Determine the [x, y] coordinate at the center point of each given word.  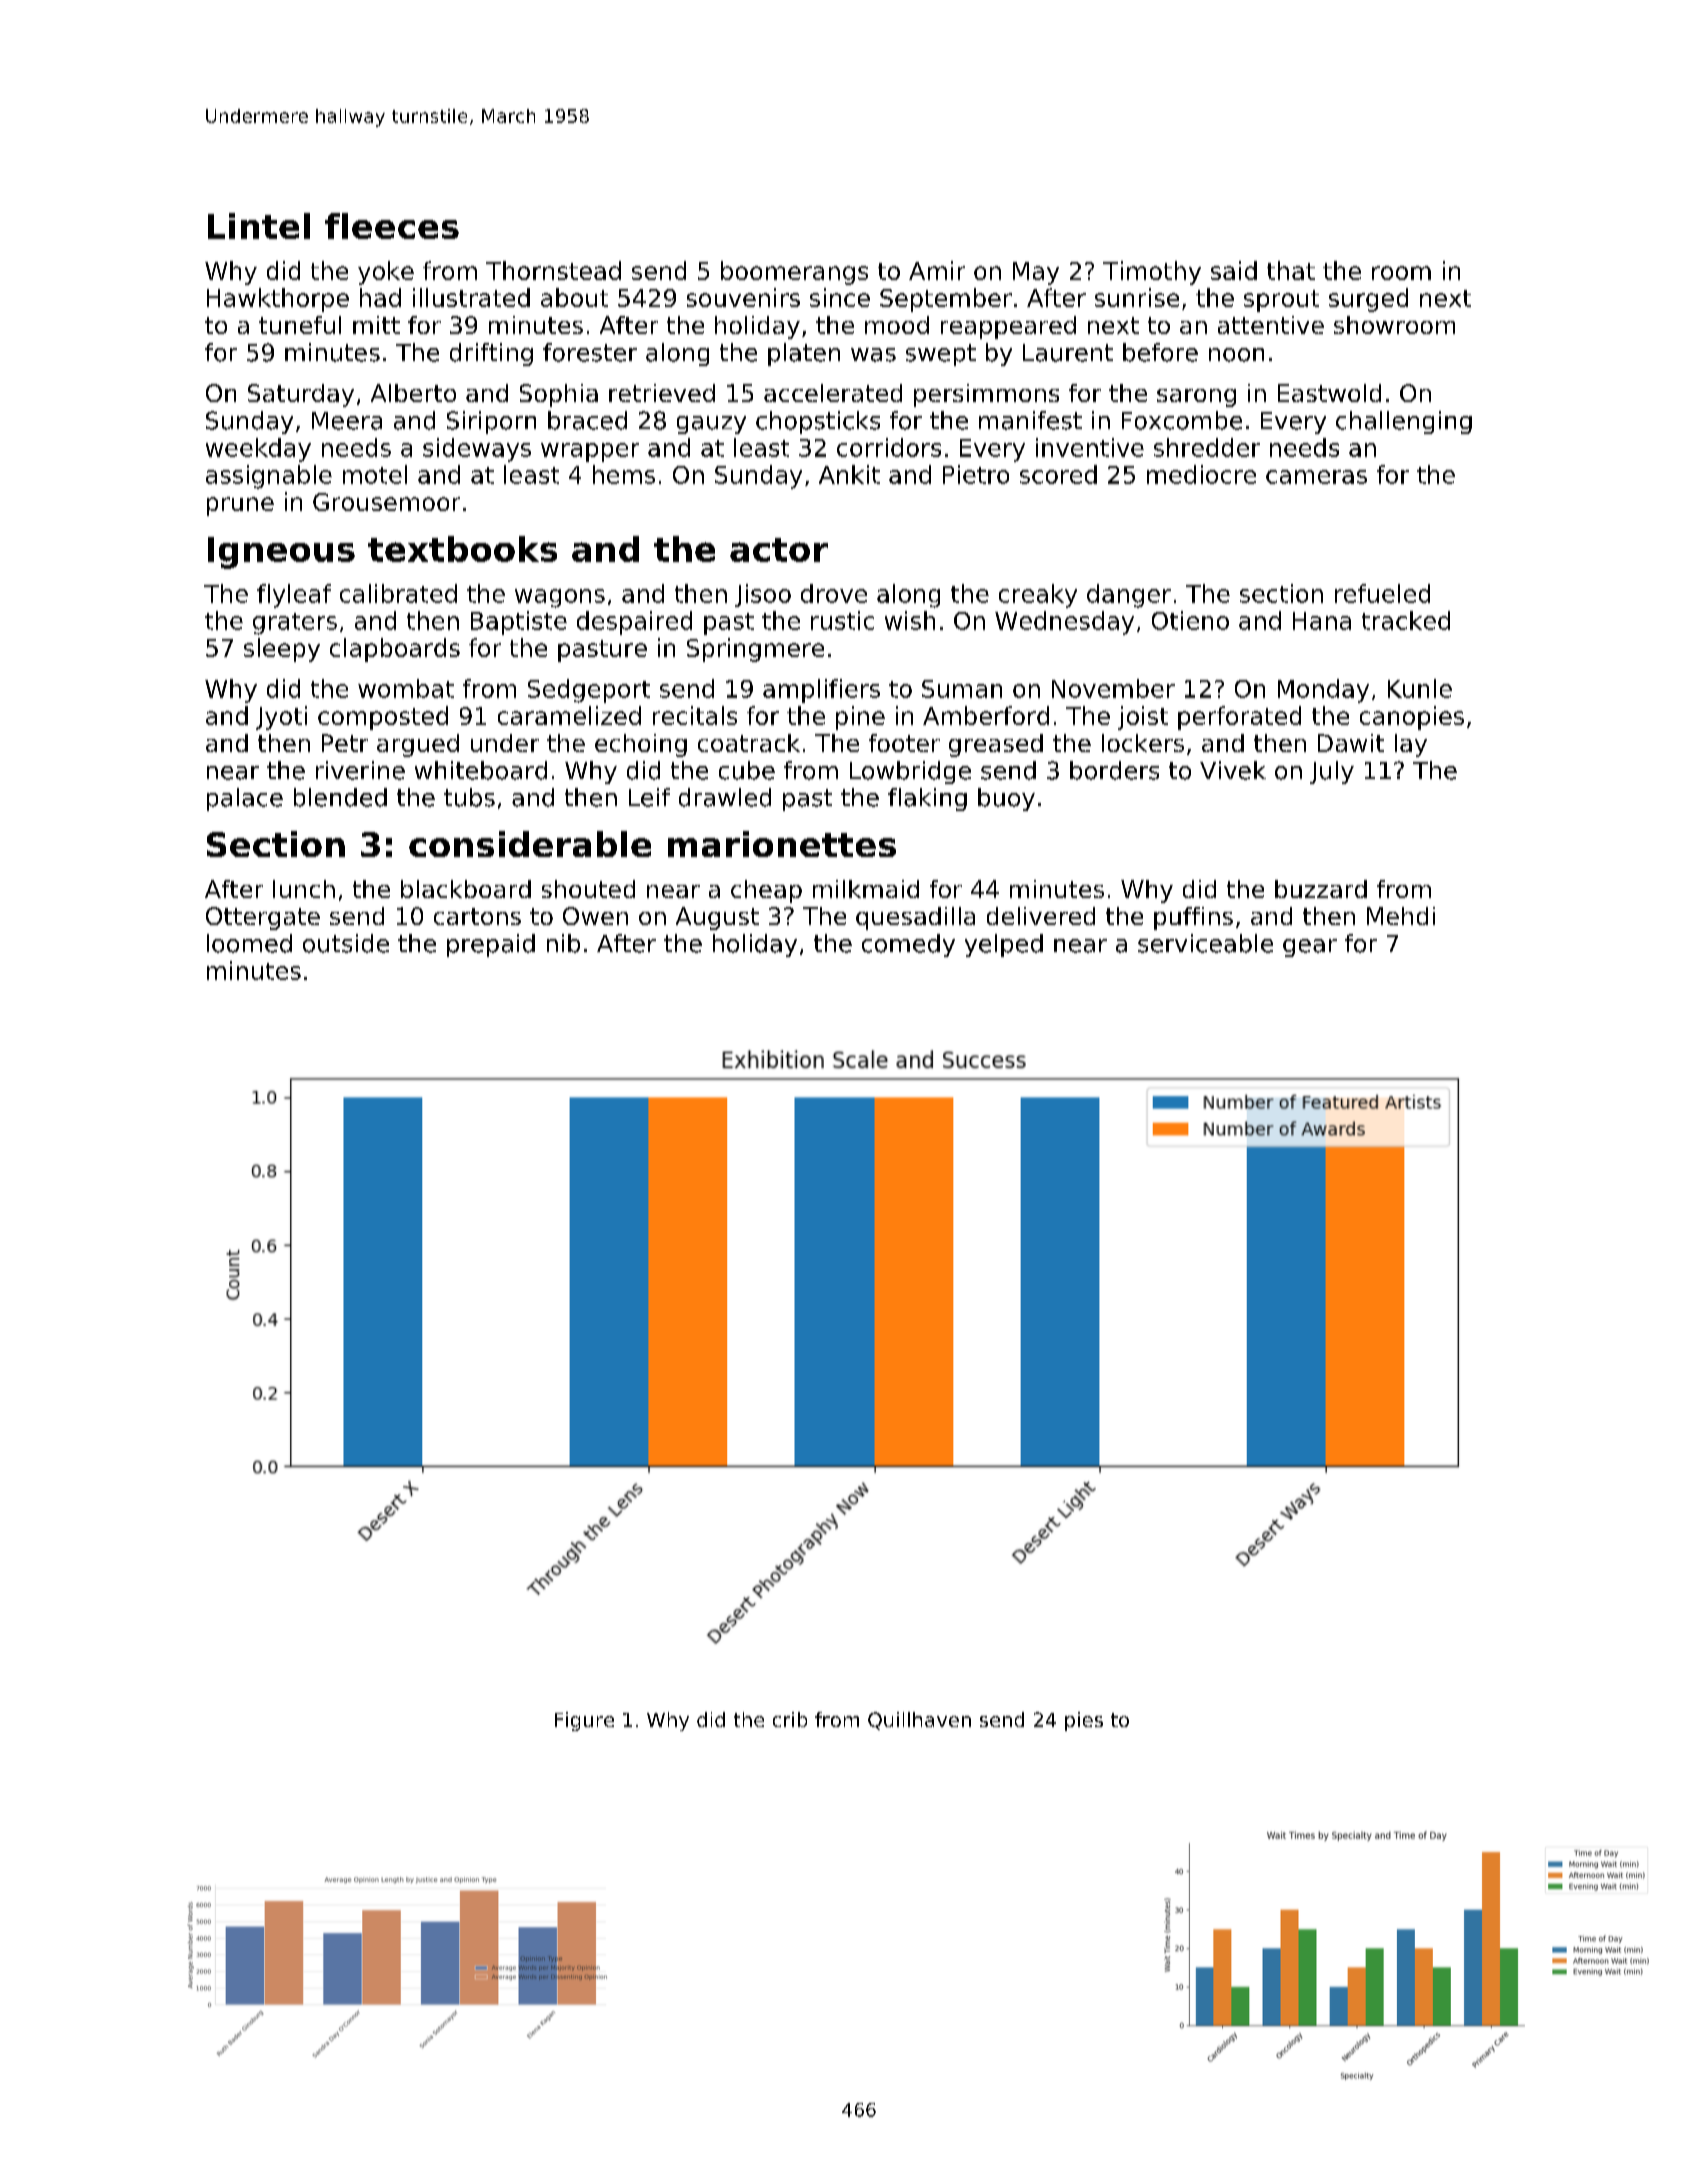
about [574, 297]
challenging [1404, 422]
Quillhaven [919, 1721]
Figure [584, 1721]
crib [790, 1719]
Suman [962, 689]
